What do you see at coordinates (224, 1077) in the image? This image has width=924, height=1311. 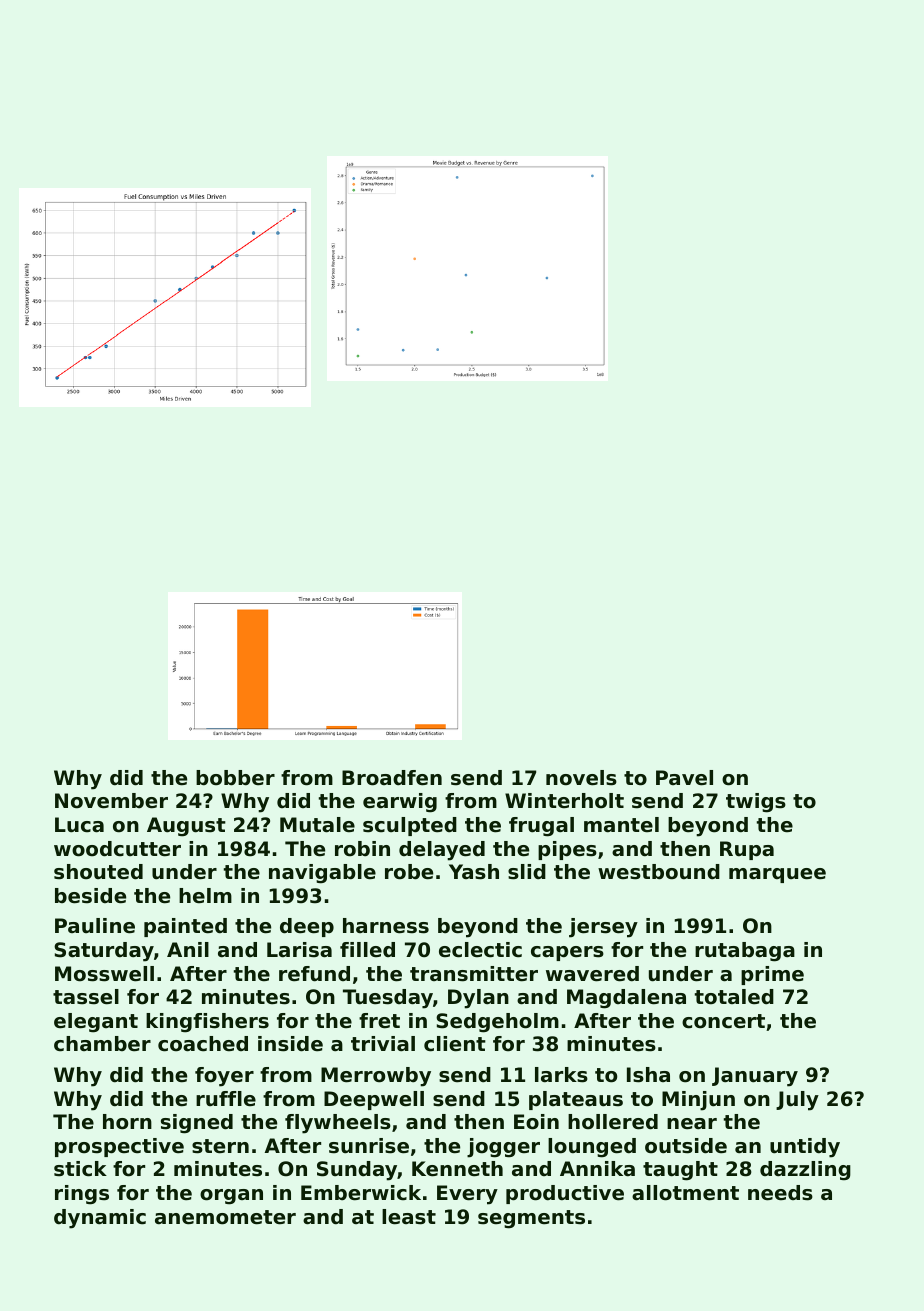 I see `foyer` at bounding box center [224, 1077].
